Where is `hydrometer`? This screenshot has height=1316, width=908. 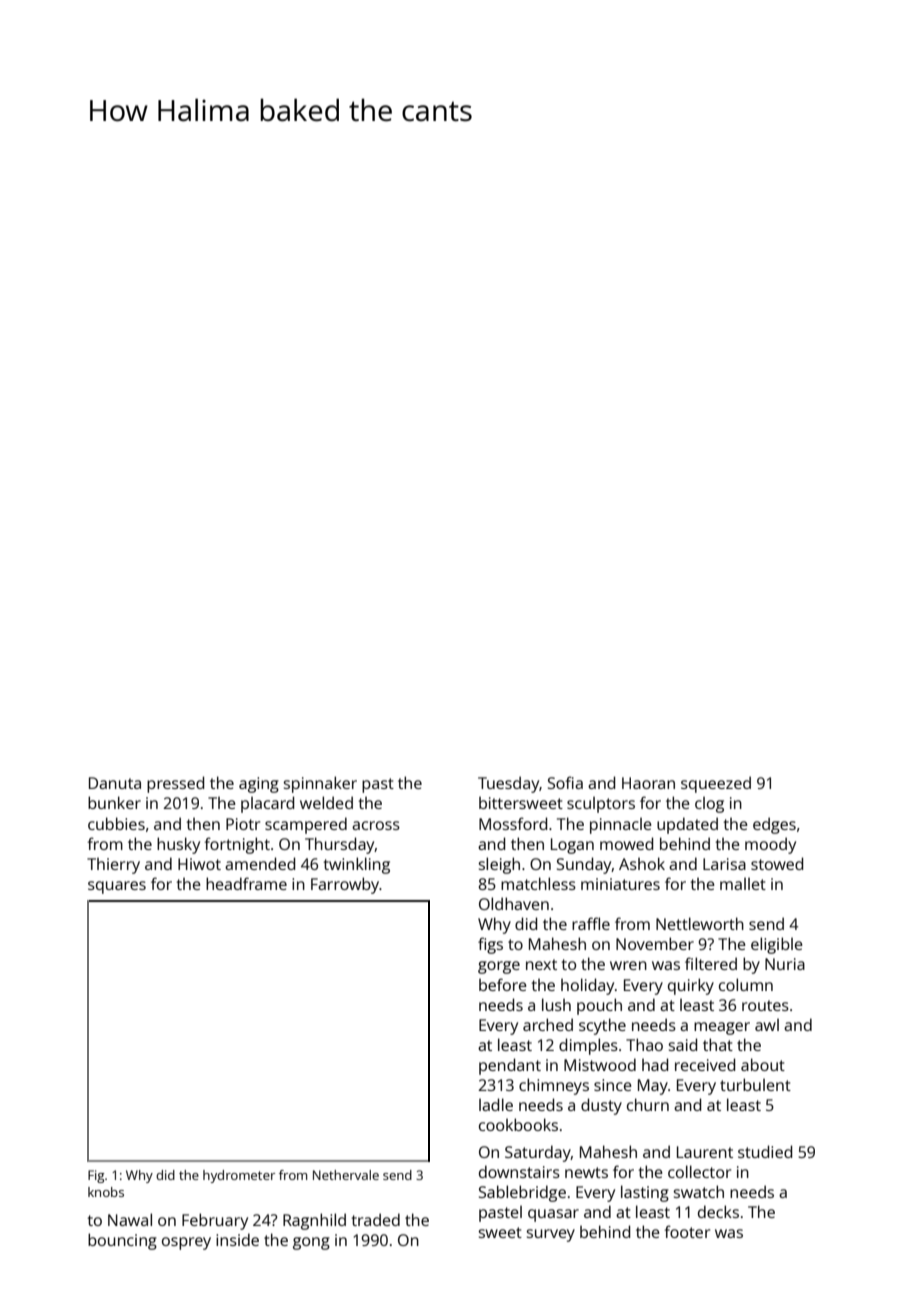 hydrometer is located at coordinates (239, 1176).
